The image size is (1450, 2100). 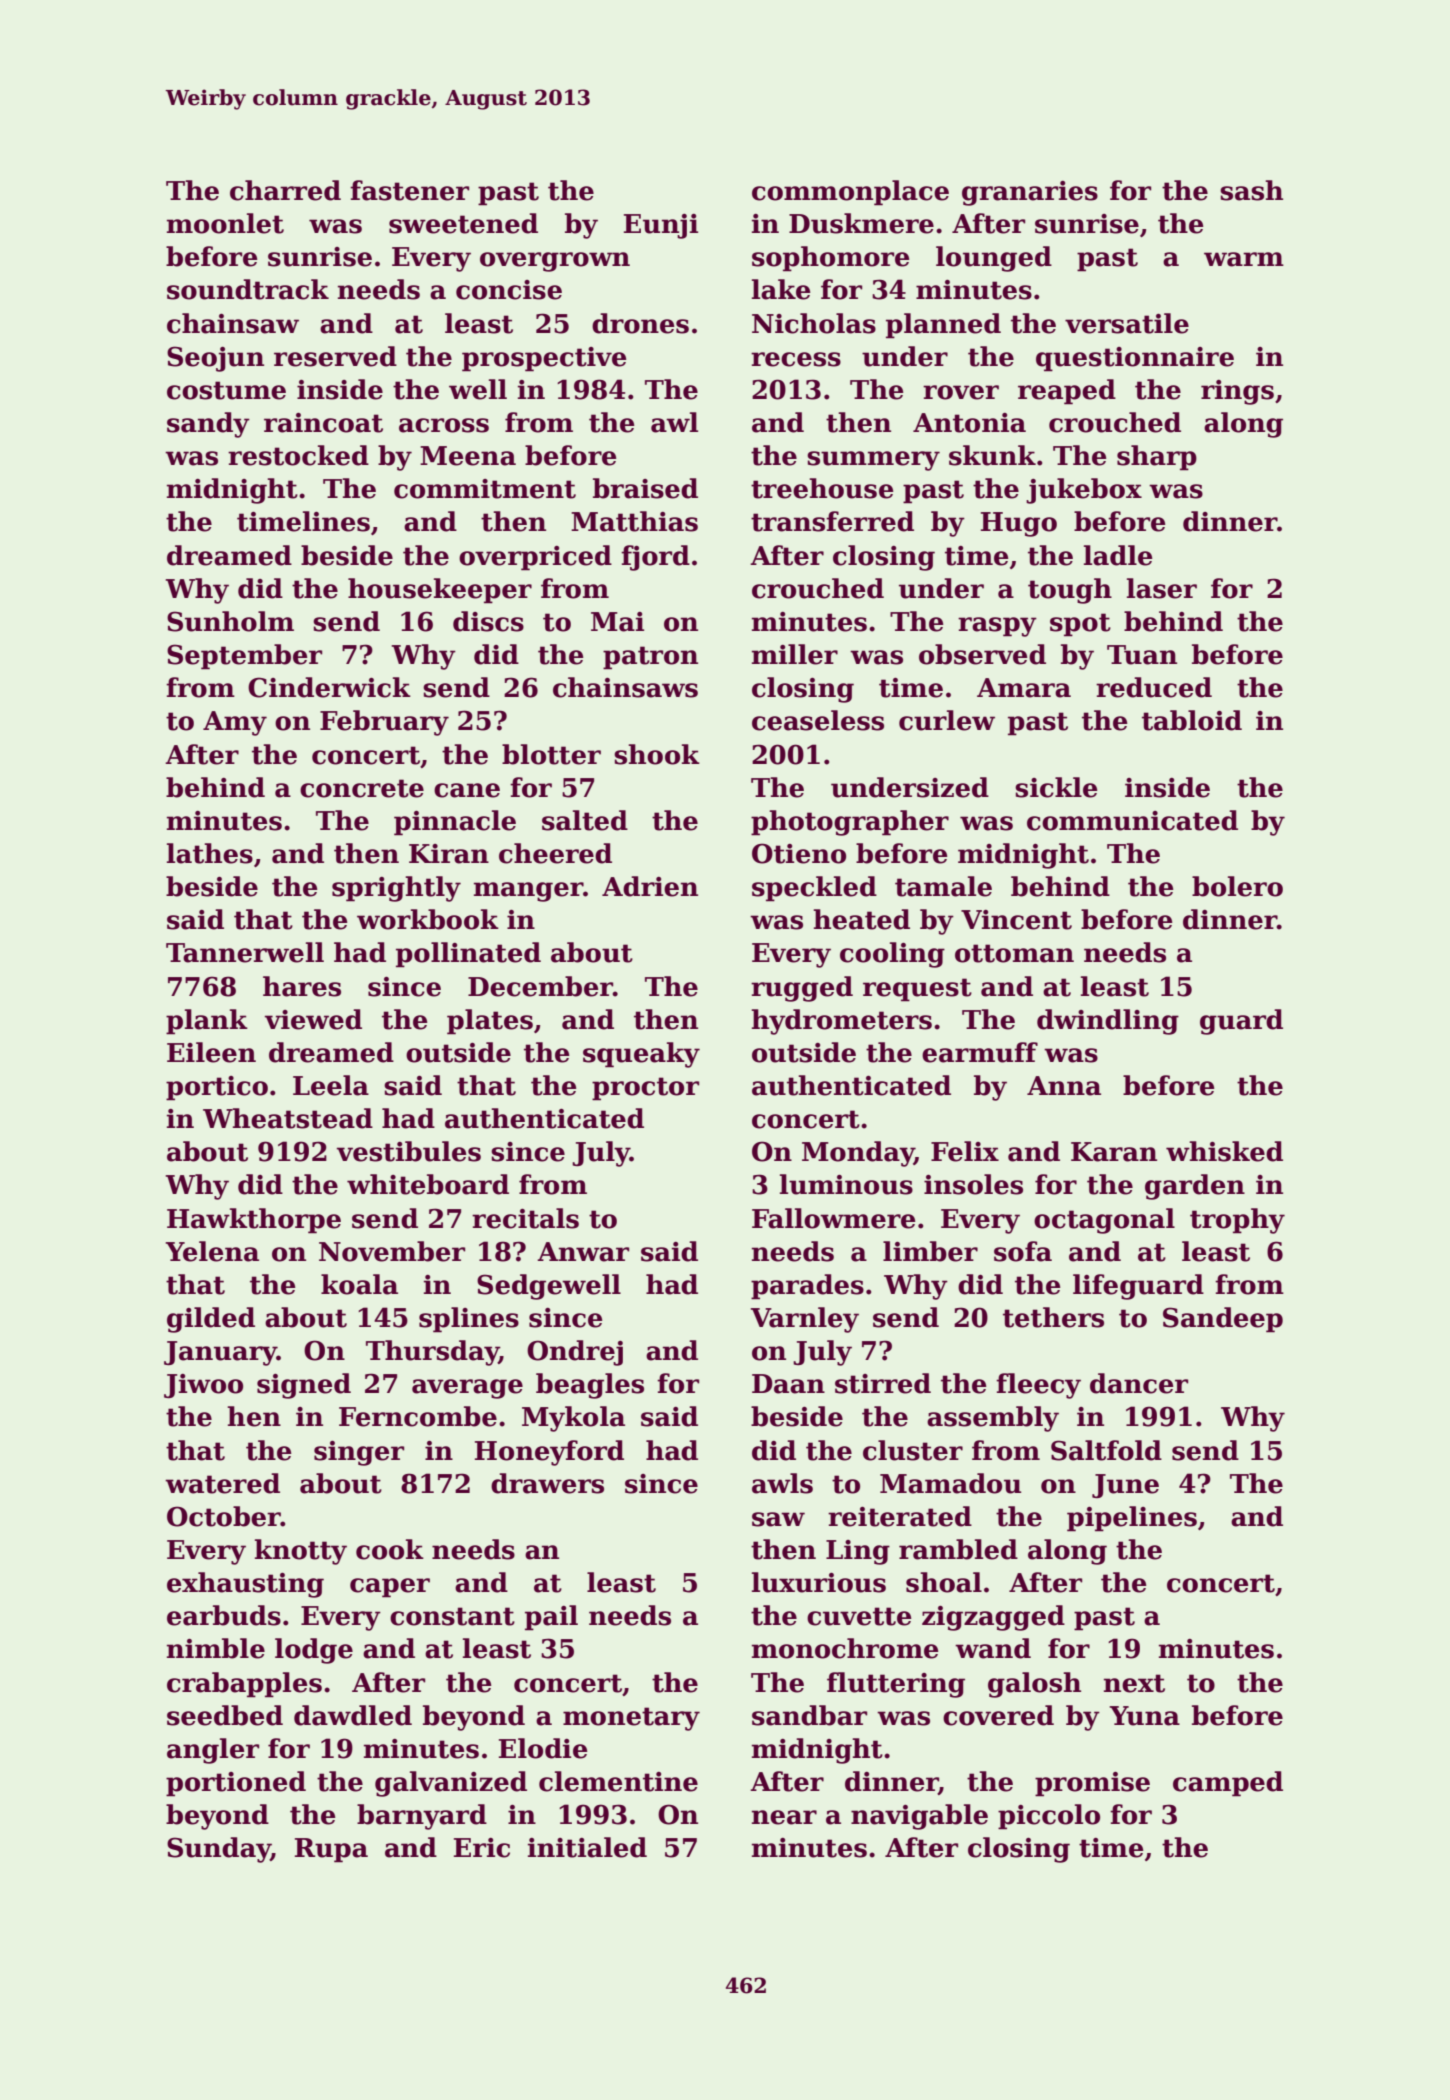 What do you see at coordinates (409, 190) in the screenshot?
I see `fastener` at bounding box center [409, 190].
